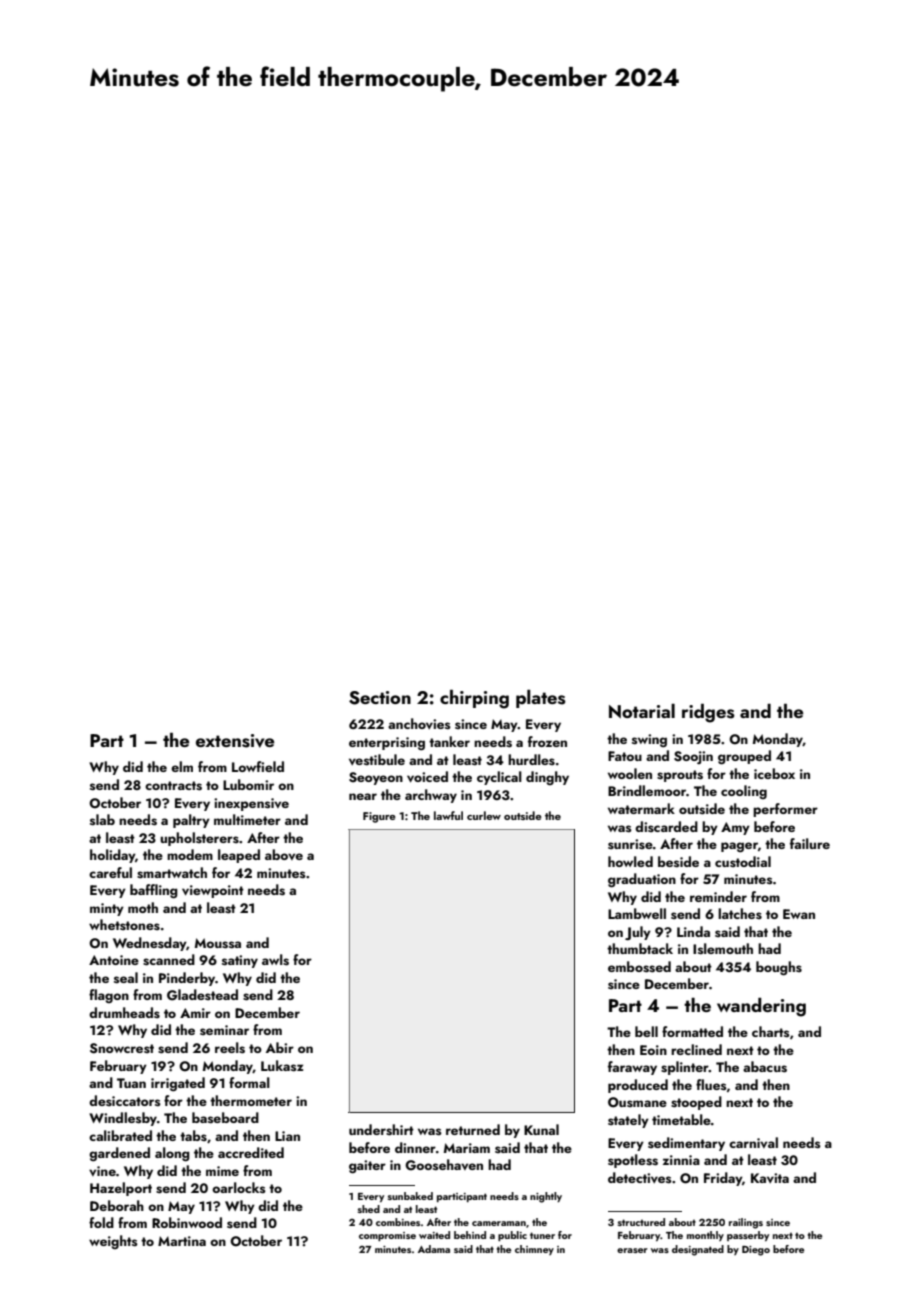 The height and width of the image is (1308, 924). What do you see at coordinates (213, 891) in the image?
I see `viewpoint` at bounding box center [213, 891].
